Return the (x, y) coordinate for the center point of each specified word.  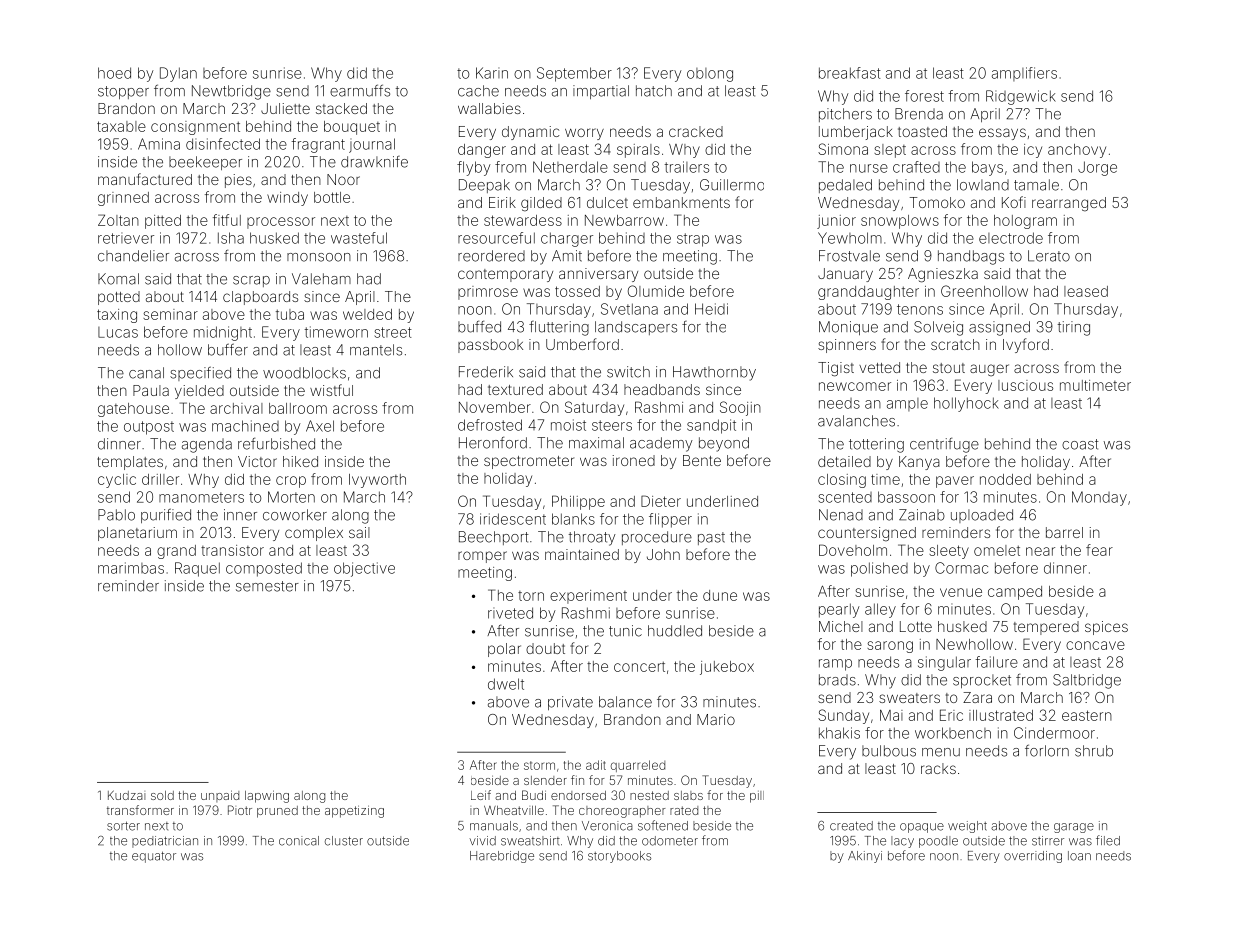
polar (504, 650)
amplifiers (1024, 74)
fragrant (318, 145)
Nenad (841, 515)
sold (162, 795)
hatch (654, 91)
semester (267, 586)
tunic (625, 631)
